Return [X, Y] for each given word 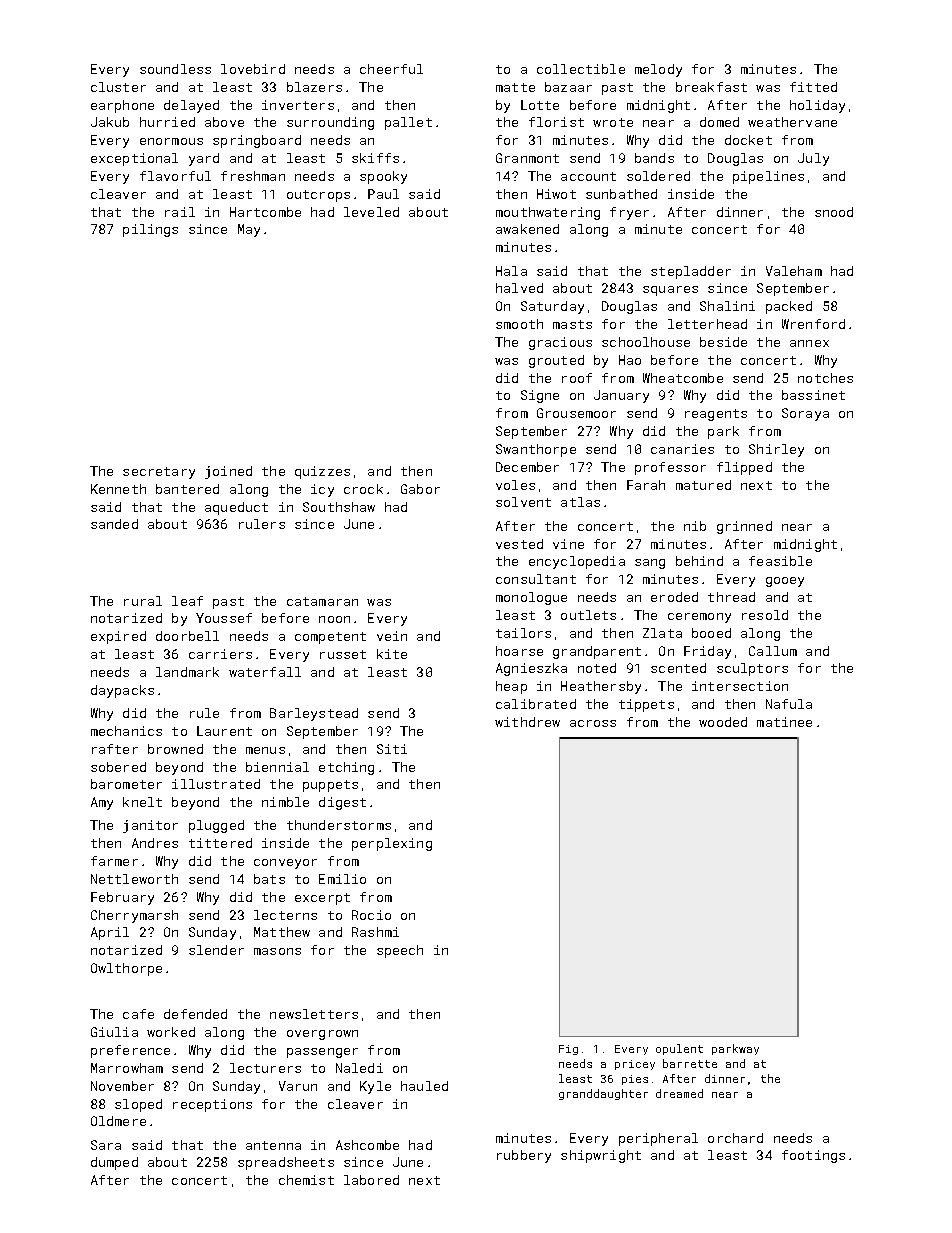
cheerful [391, 69]
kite [392, 654]
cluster [118, 87]
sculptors [752, 669]
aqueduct [236, 508]
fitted [813, 87]
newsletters [314, 1014]
